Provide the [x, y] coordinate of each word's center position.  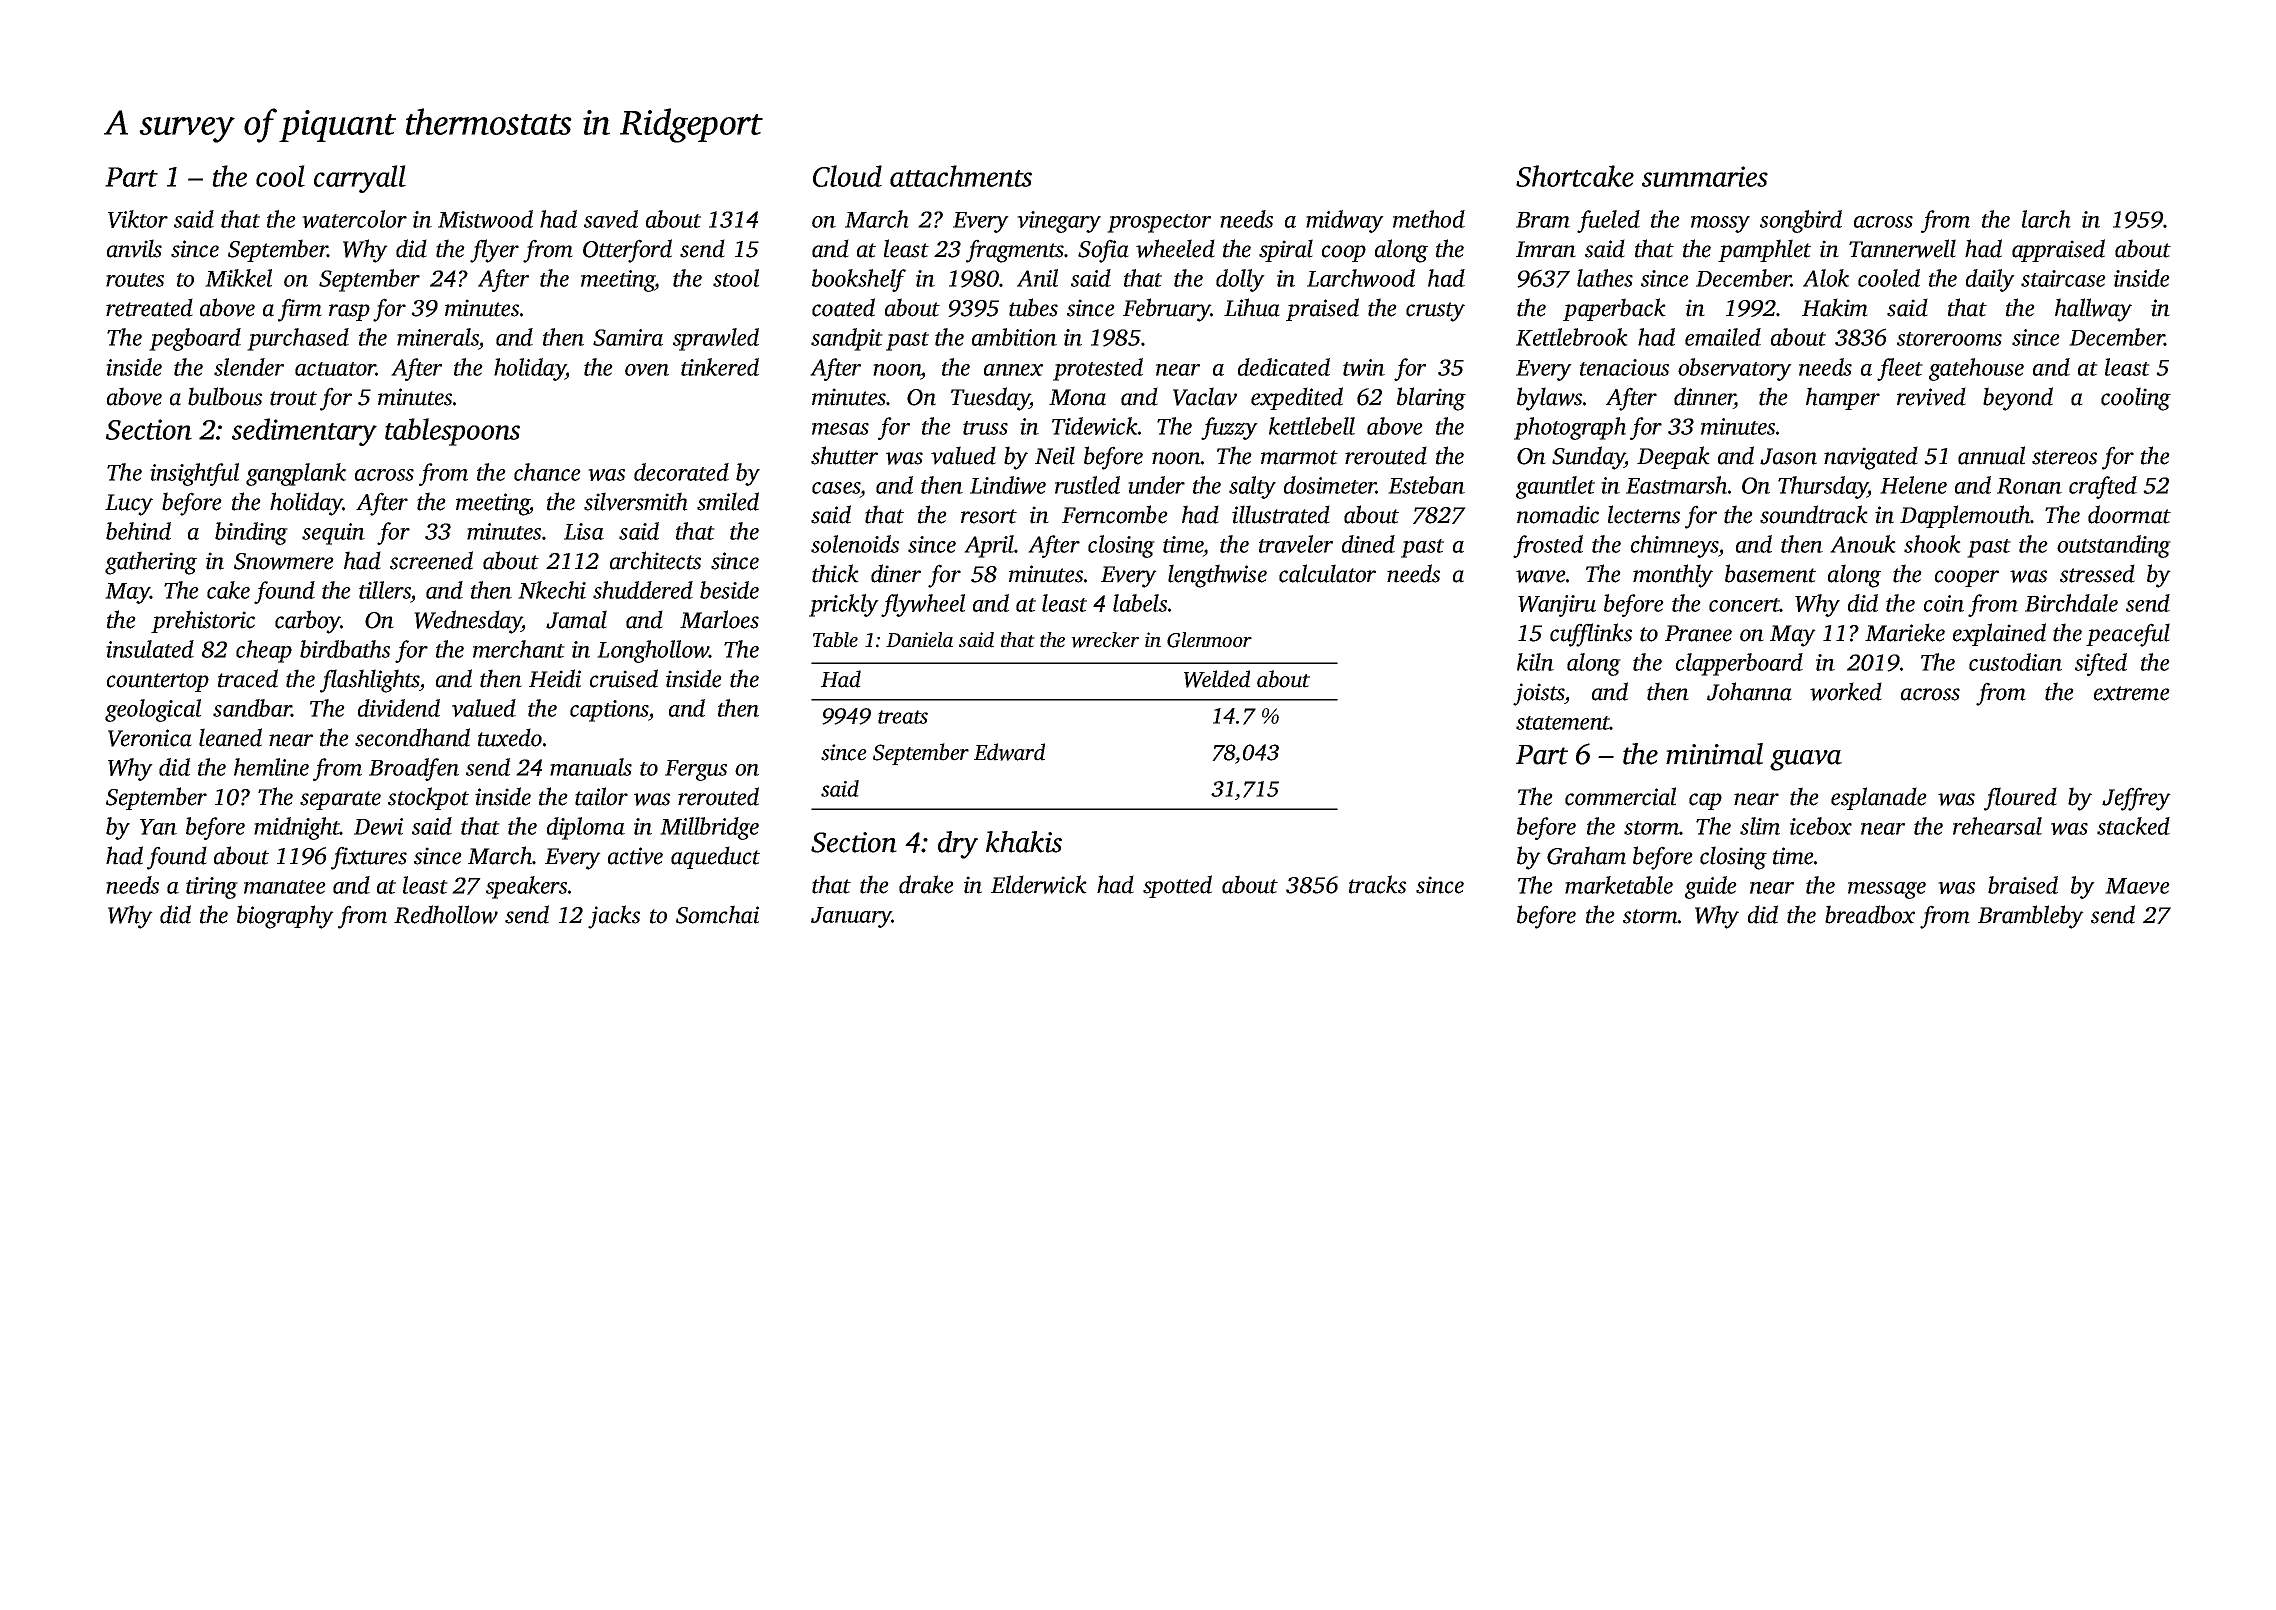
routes [135, 280]
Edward [1009, 752]
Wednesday [468, 622]
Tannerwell [1902, 248]
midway [1345, 221]
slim [1760, 826]
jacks [614, 917]
